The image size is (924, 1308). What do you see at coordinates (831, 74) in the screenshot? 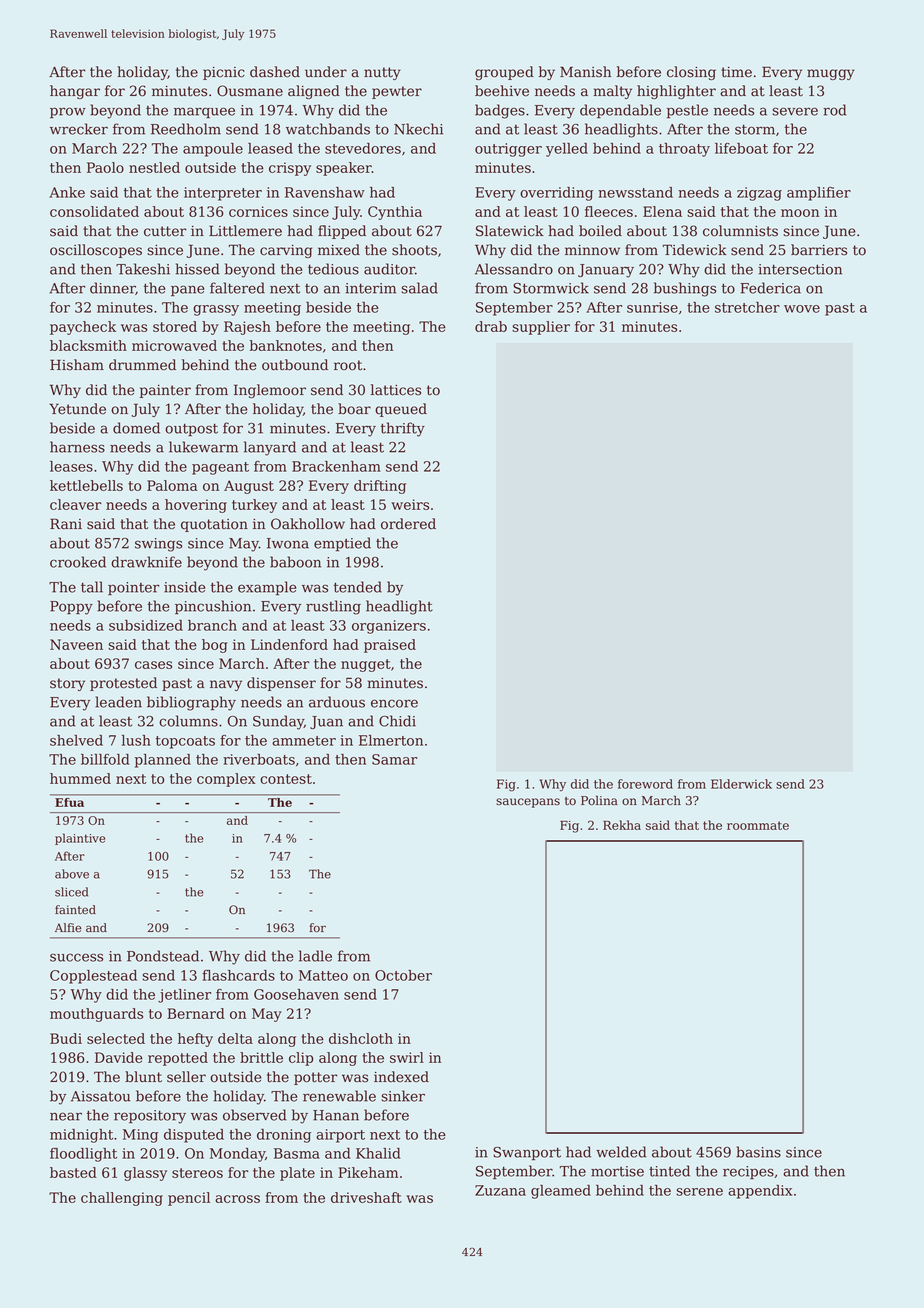
I see `muggy` at bounding box center [831, 74].
